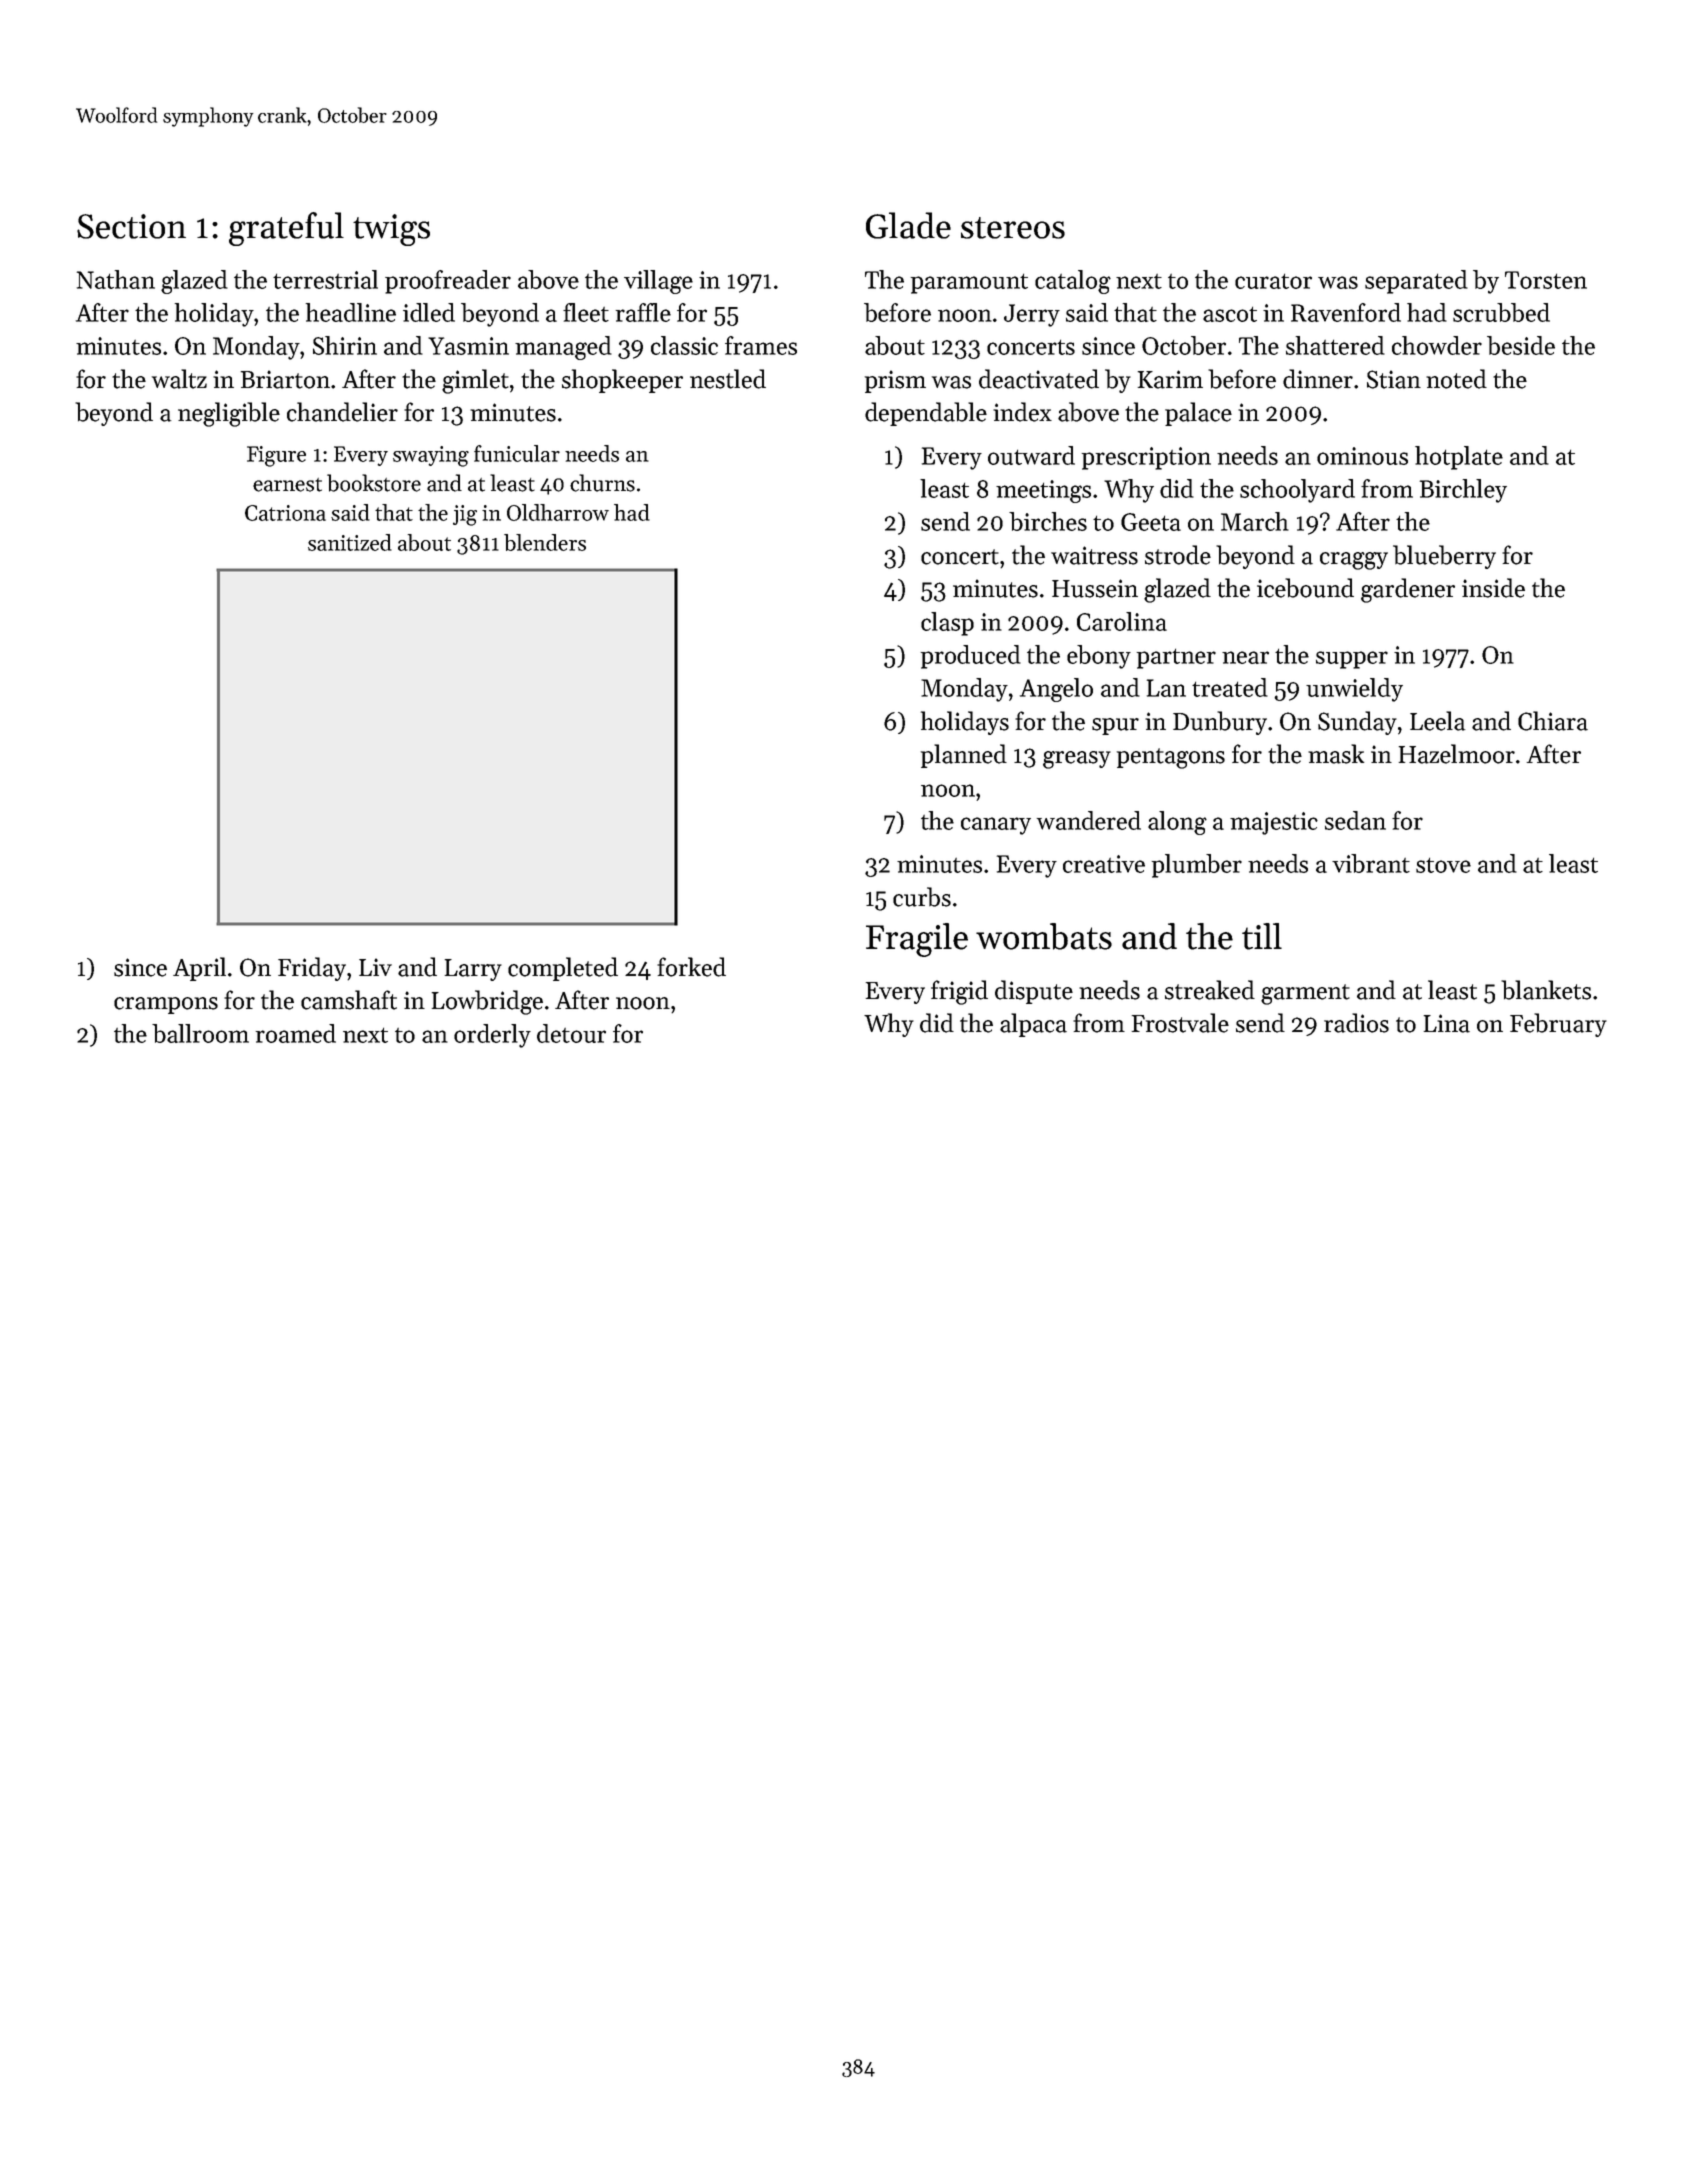 The width and height of the screenshot is (1683, 2178). I want to click on Friday, so click(312, 969).
